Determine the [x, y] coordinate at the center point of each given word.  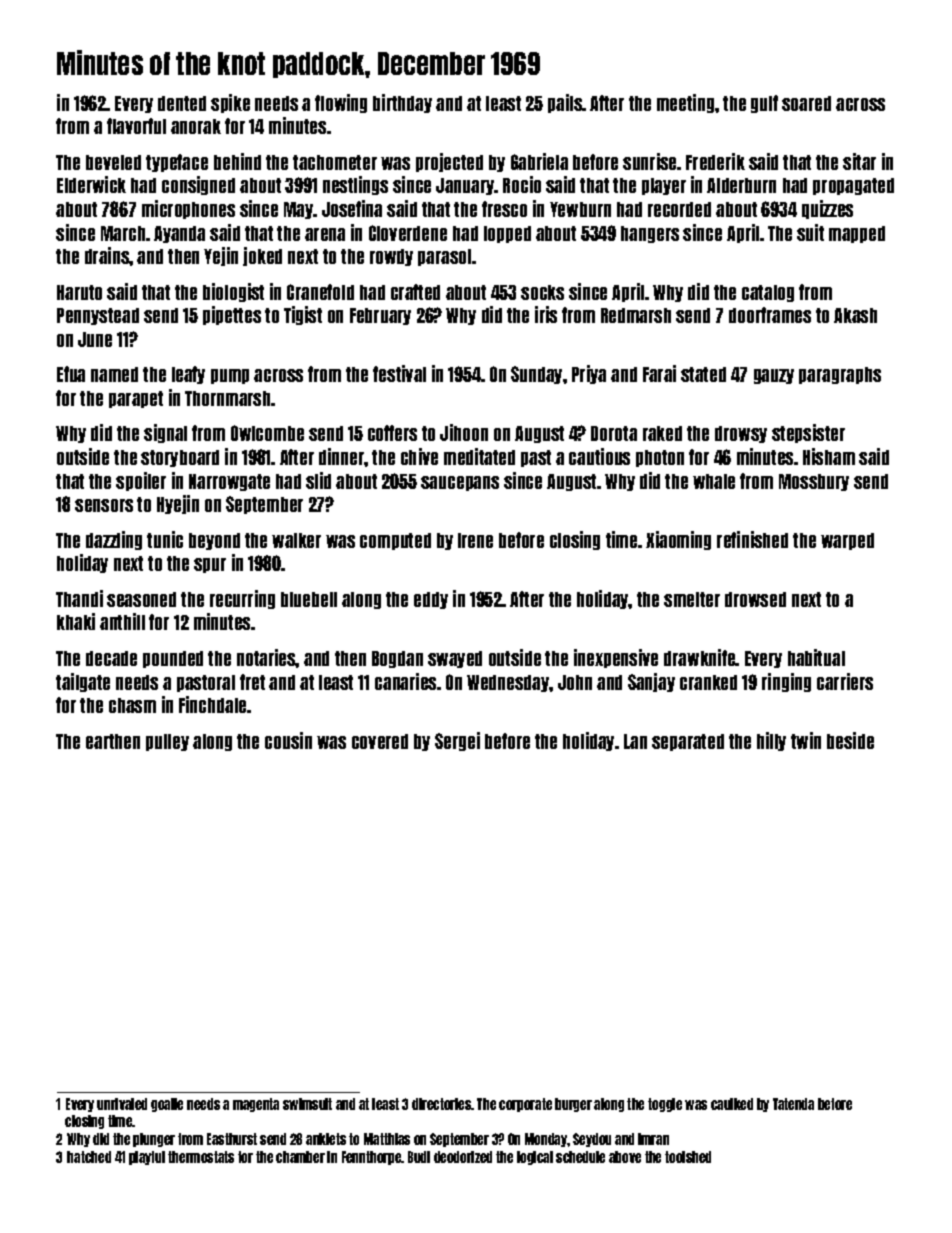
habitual [816, 657]
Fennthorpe [372, 1158]
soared [806, 103]
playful [147, 1158]
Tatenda [793, 1104]
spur [210, 565]
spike [230, 103]
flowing [341, 103]
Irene [475, 540]
